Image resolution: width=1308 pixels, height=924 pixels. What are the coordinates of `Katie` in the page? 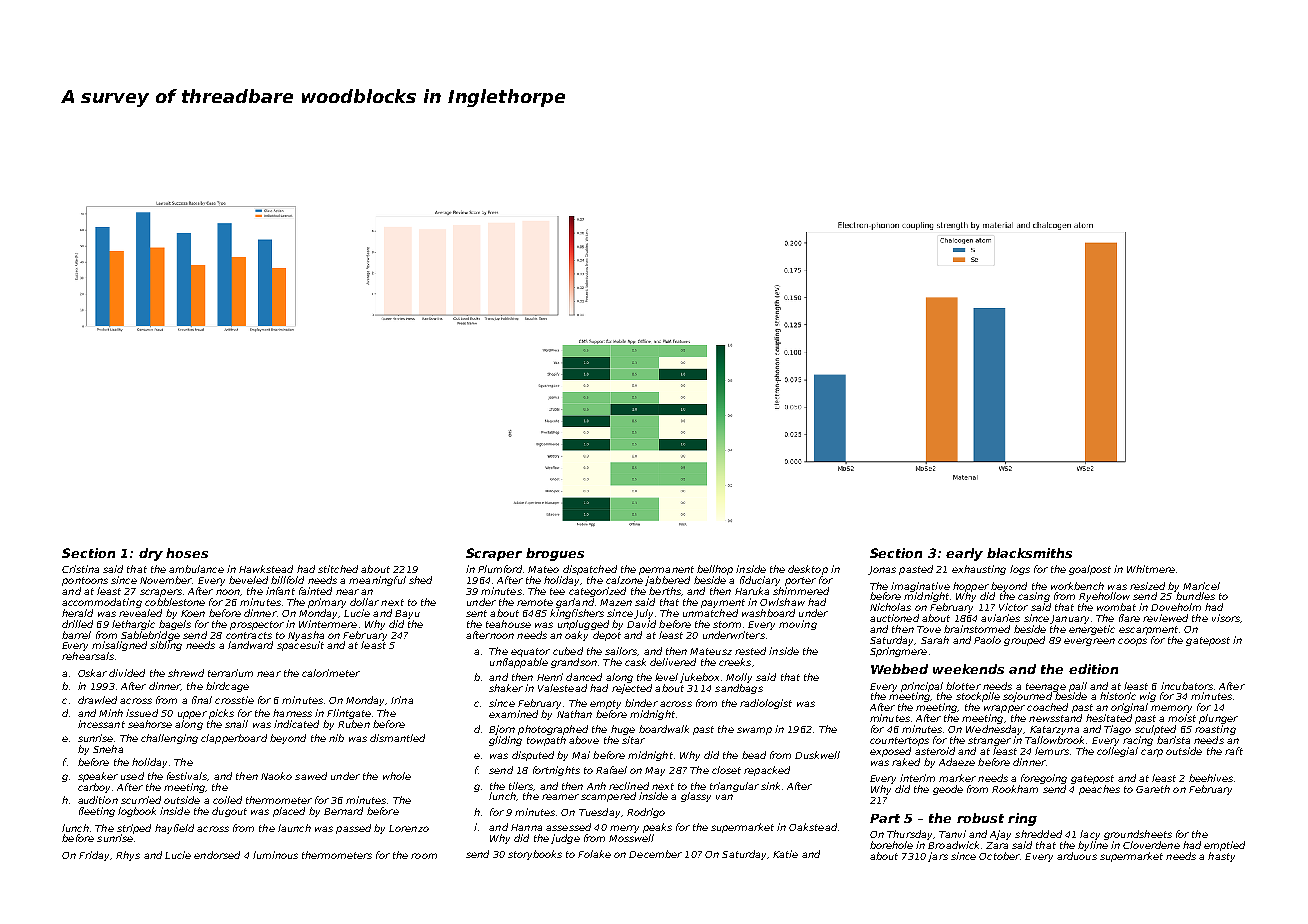 It's located at (785, 854).
